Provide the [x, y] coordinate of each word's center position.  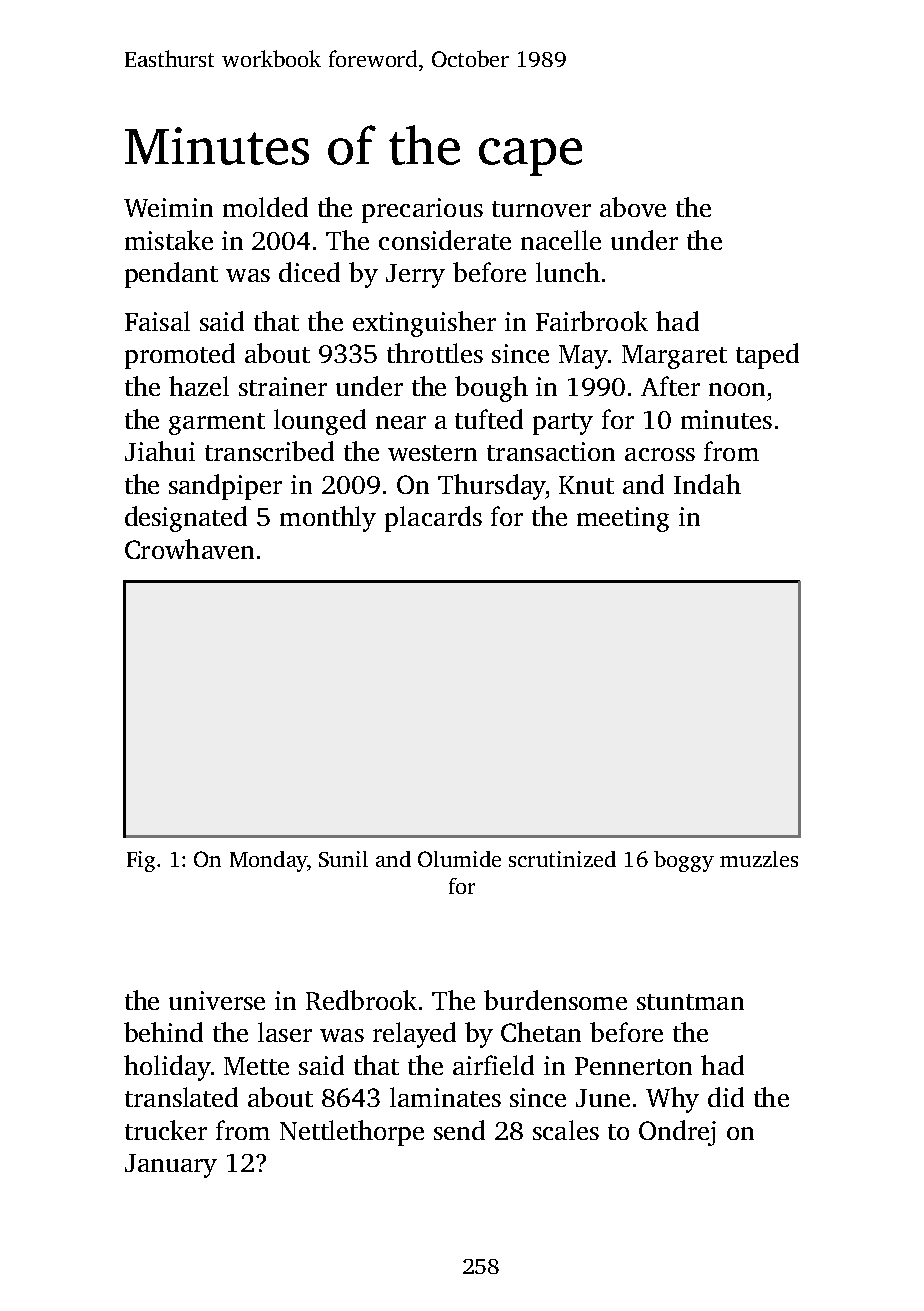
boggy [684, 861]
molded [265, 207]
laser [285, 1032]
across [660, 454]
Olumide [459, 859]
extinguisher [424, 324]
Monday [268, 861]
